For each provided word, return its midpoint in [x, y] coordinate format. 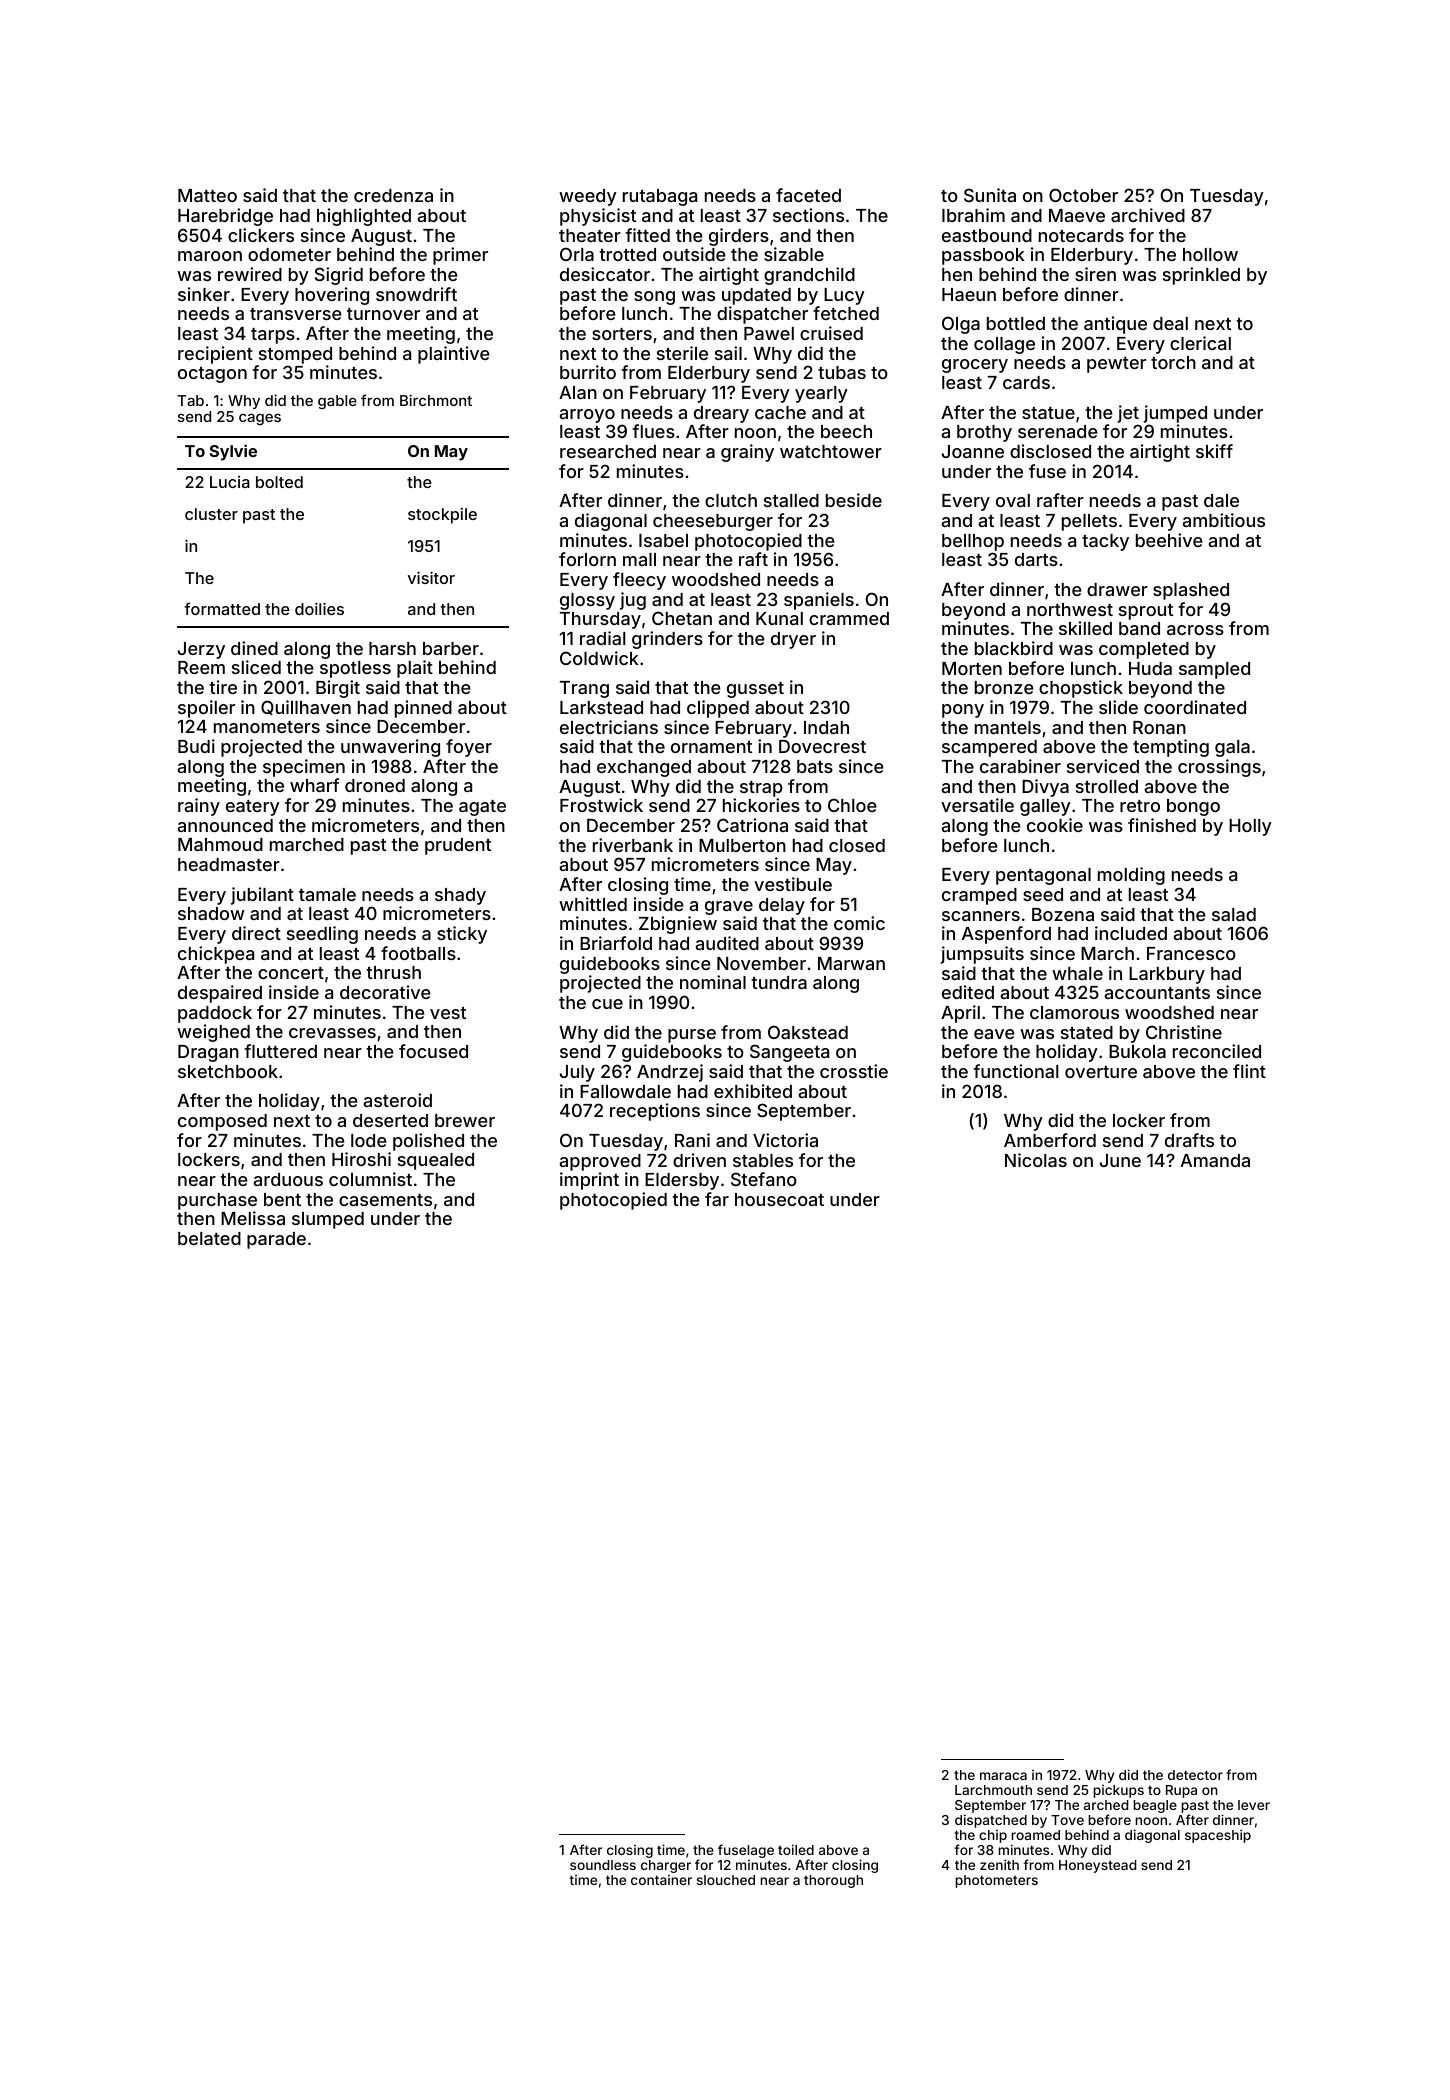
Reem [201, 667]
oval [1013, 500]
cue [607, 1004]
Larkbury [1167, 975]
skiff [1214, 451]
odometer [289, 254]
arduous [288, 1179]
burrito [588, 372]
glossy [587, 601]
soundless [603, 1865]
